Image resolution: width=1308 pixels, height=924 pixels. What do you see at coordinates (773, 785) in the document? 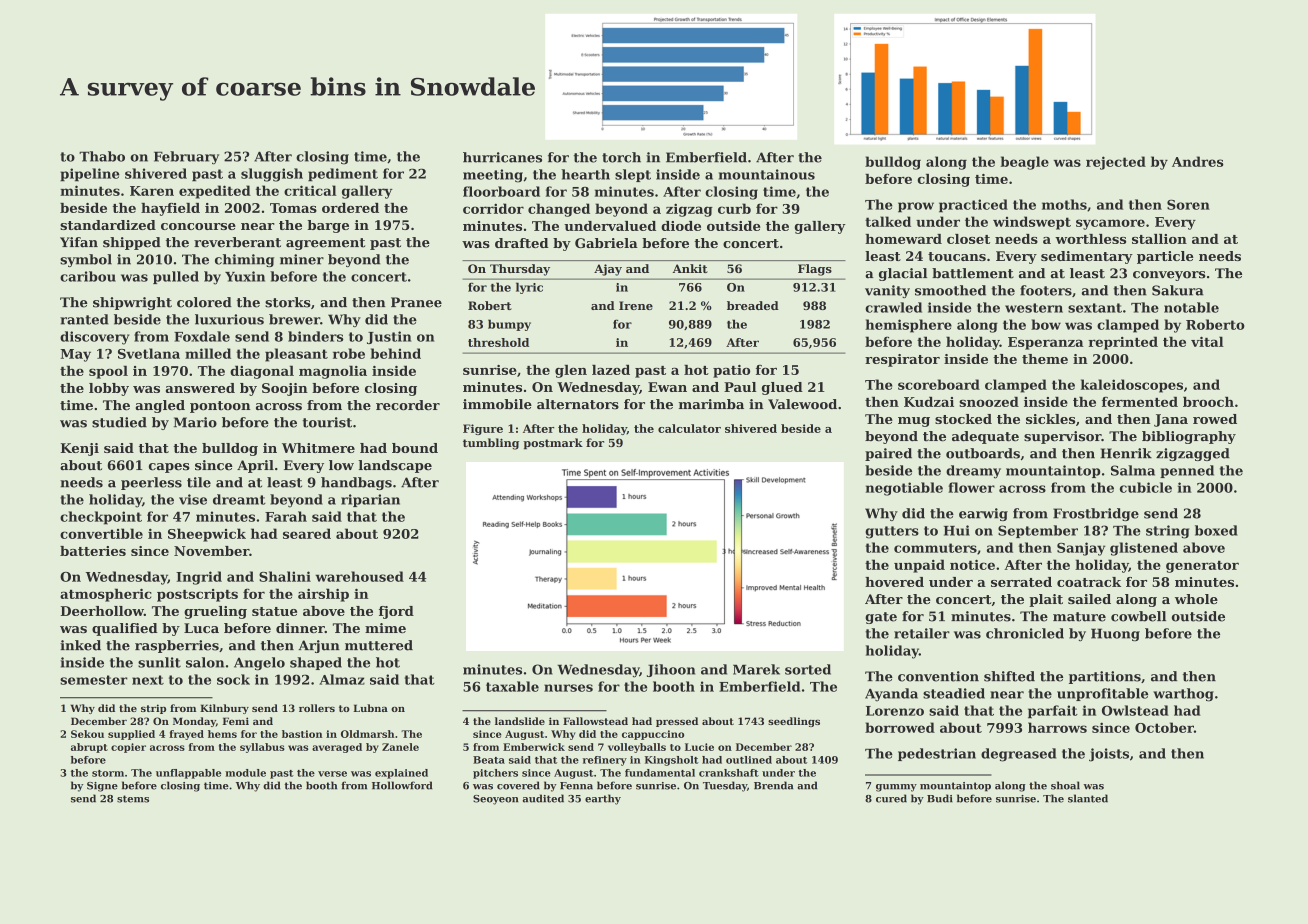
I see `Brenda` at bounding box center [773, 785].
